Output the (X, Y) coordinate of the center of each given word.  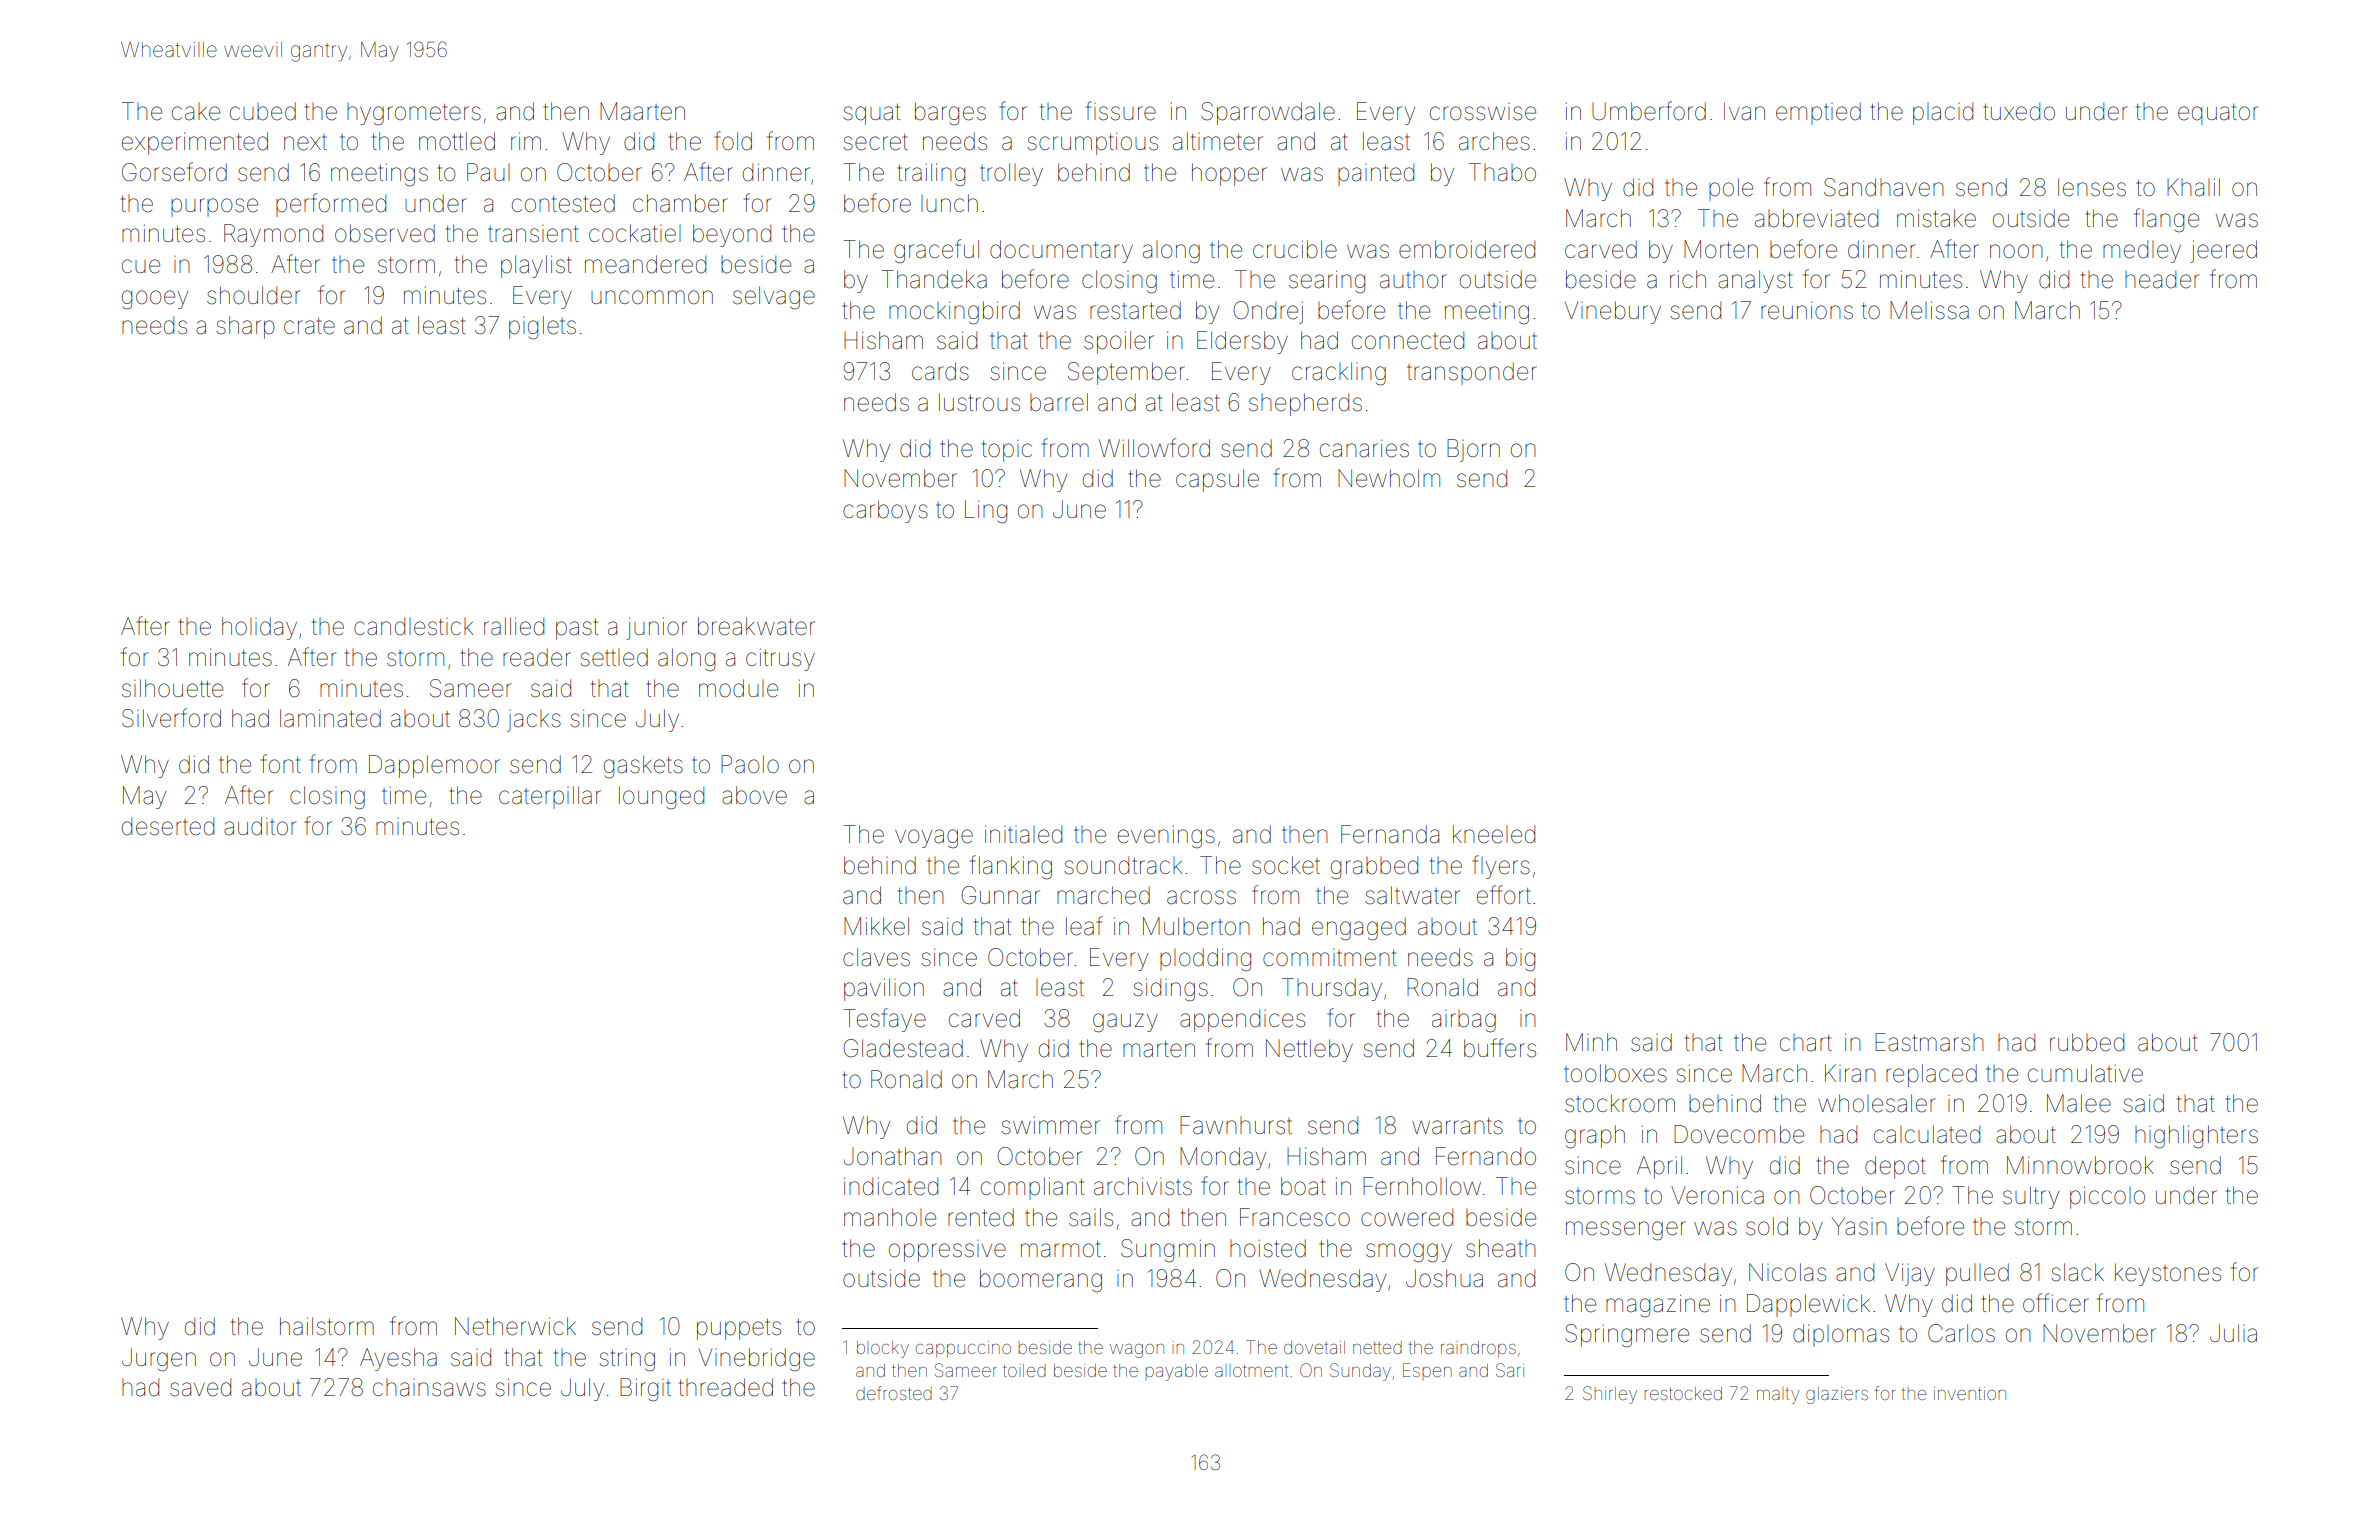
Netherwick (515, 1326)
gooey (155, 300)
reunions (1807, 310)
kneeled (1494, 834)
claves (876, 957)
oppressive (947, 1251)
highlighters (2196, 1137)
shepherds (1305, 404)
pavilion (884, 989)
